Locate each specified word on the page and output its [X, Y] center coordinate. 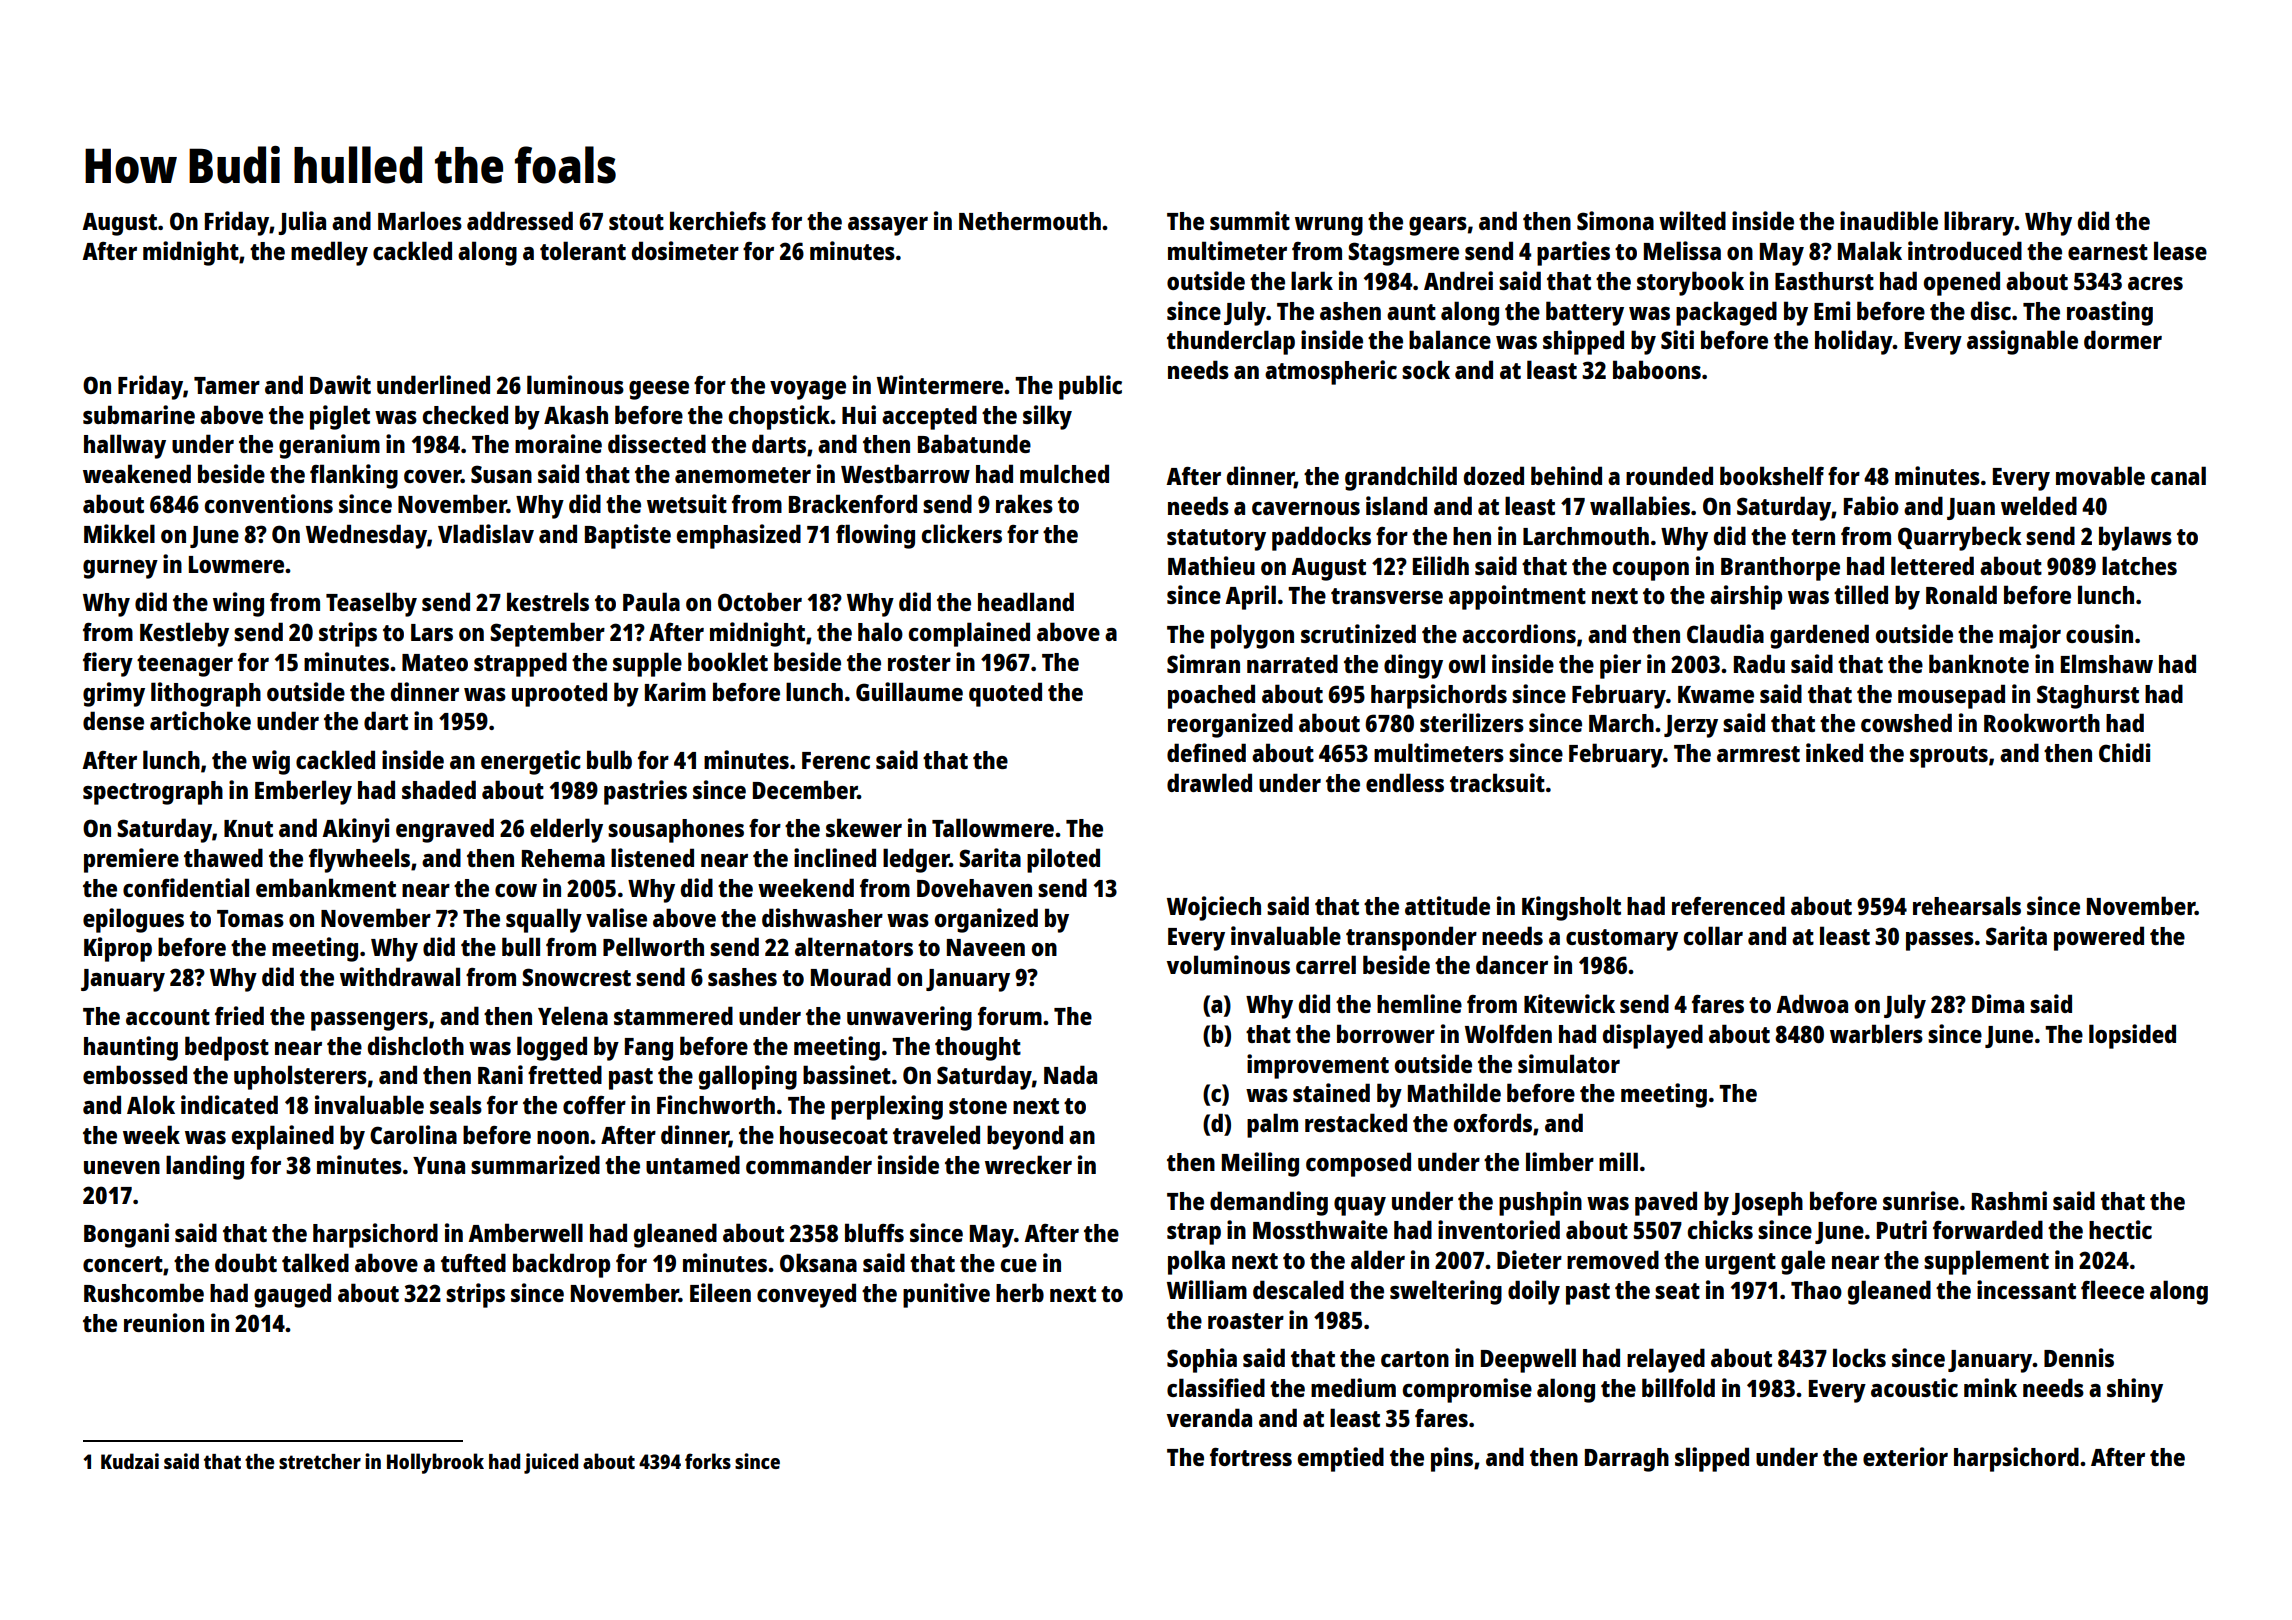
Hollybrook [435, 1463]
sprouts [1949, 757]
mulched [1064, 473]
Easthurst [1824, 281]
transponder [1411, 938]
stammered [673, 1015]
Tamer [227, 385]
